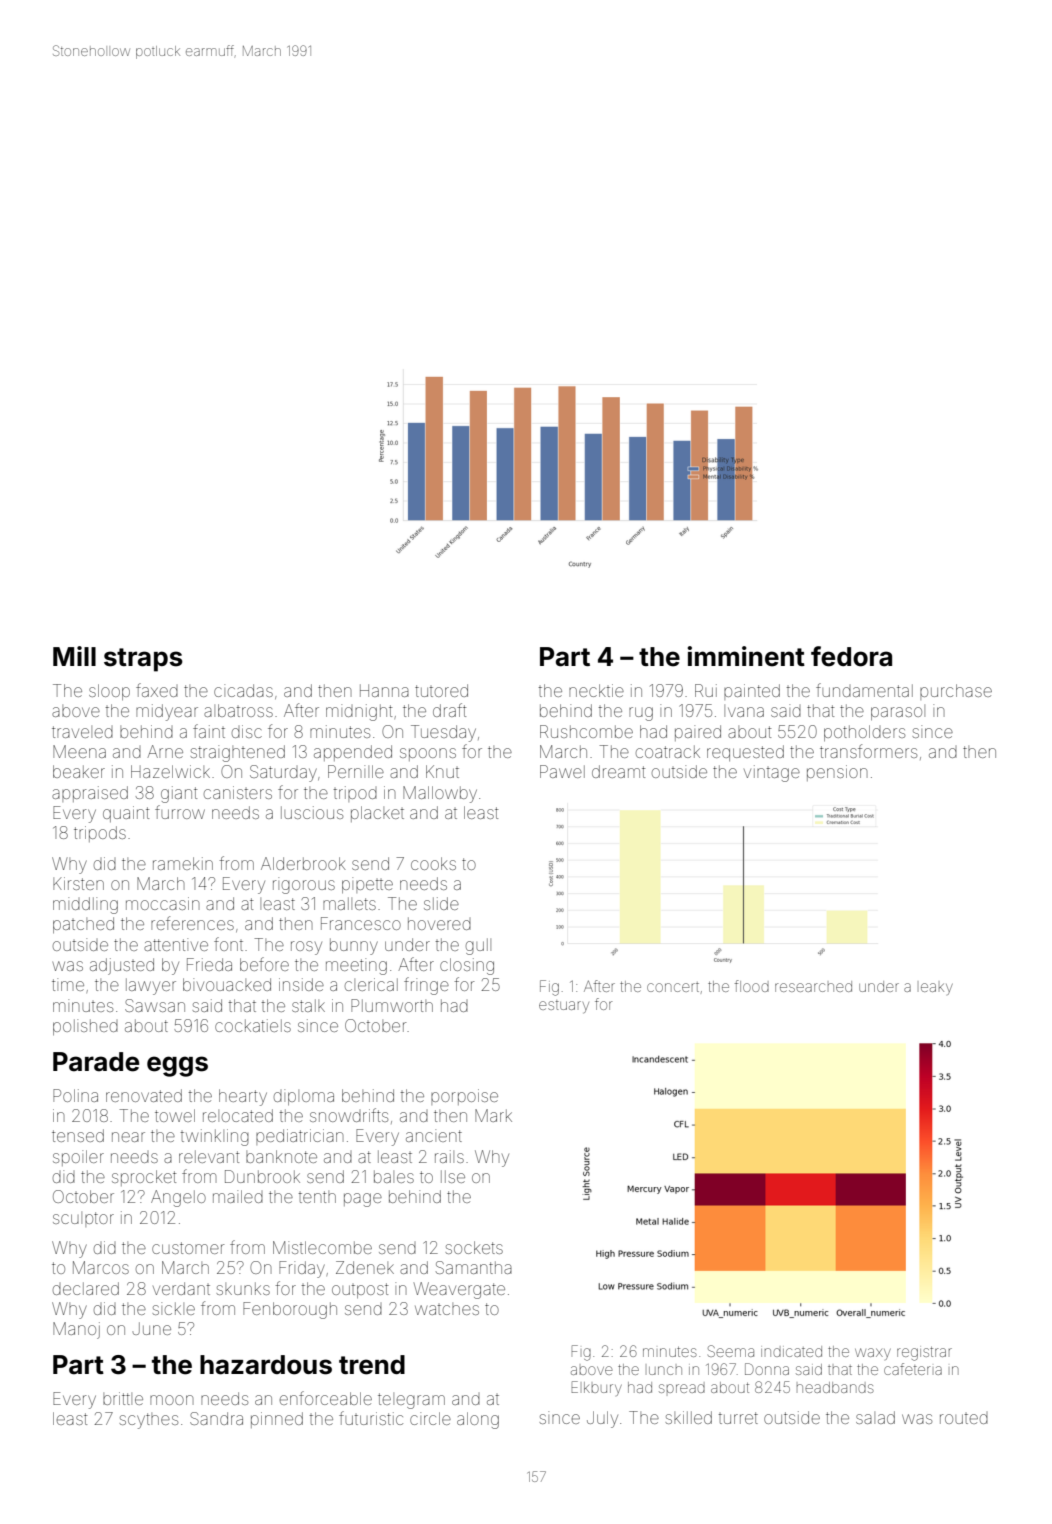 Image resolution: width=1052 pixels, height=1524 pixels. I want to click on researched, so click(813, 986).
